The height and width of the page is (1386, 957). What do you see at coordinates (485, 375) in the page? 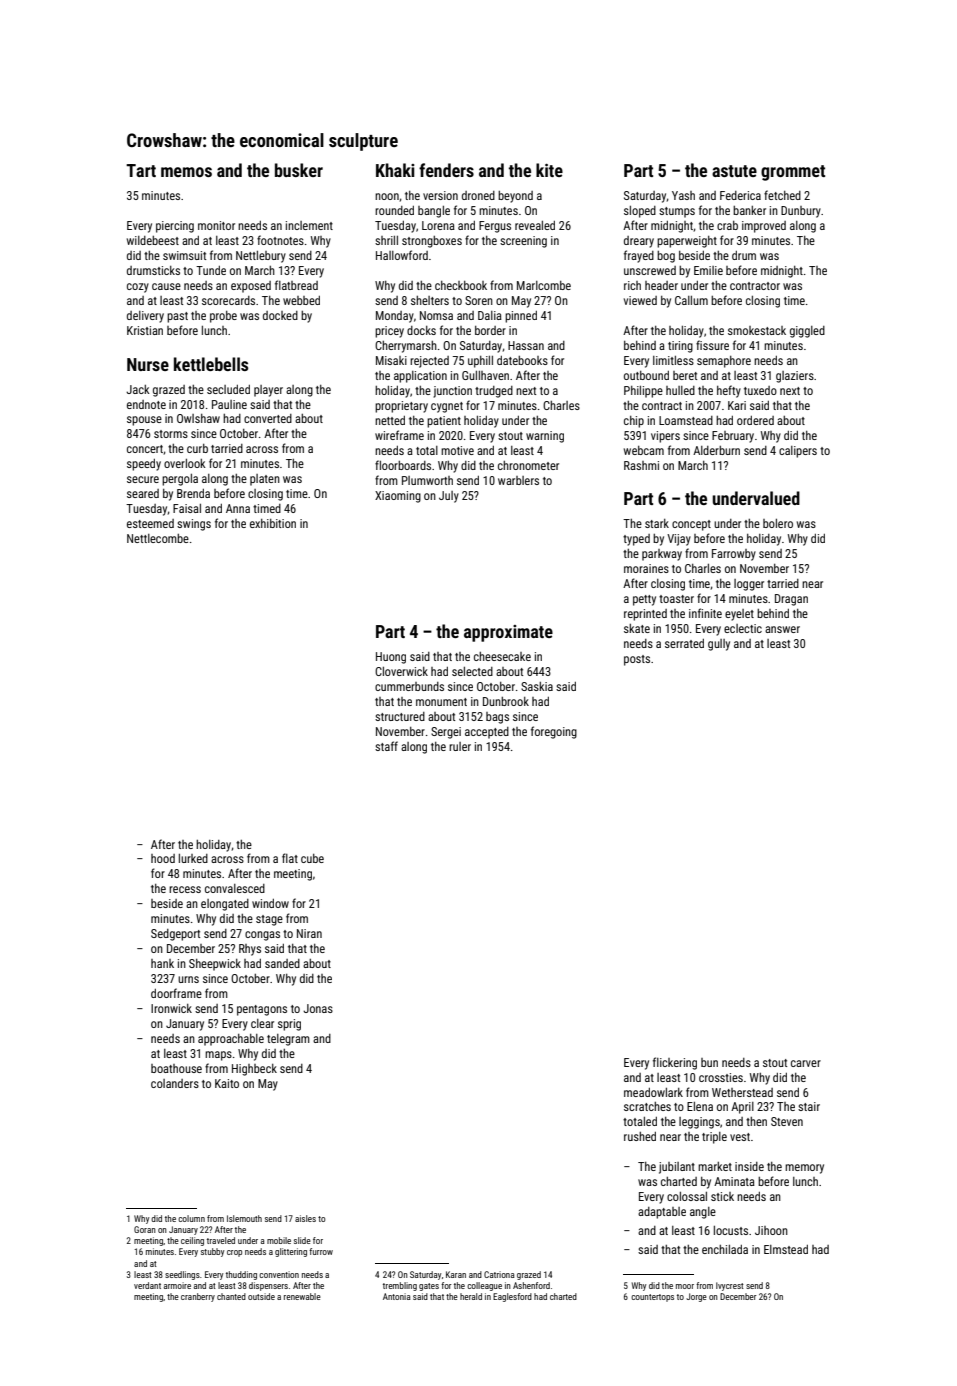
I see `Gullhaven` at bounding box center [485, 375].
